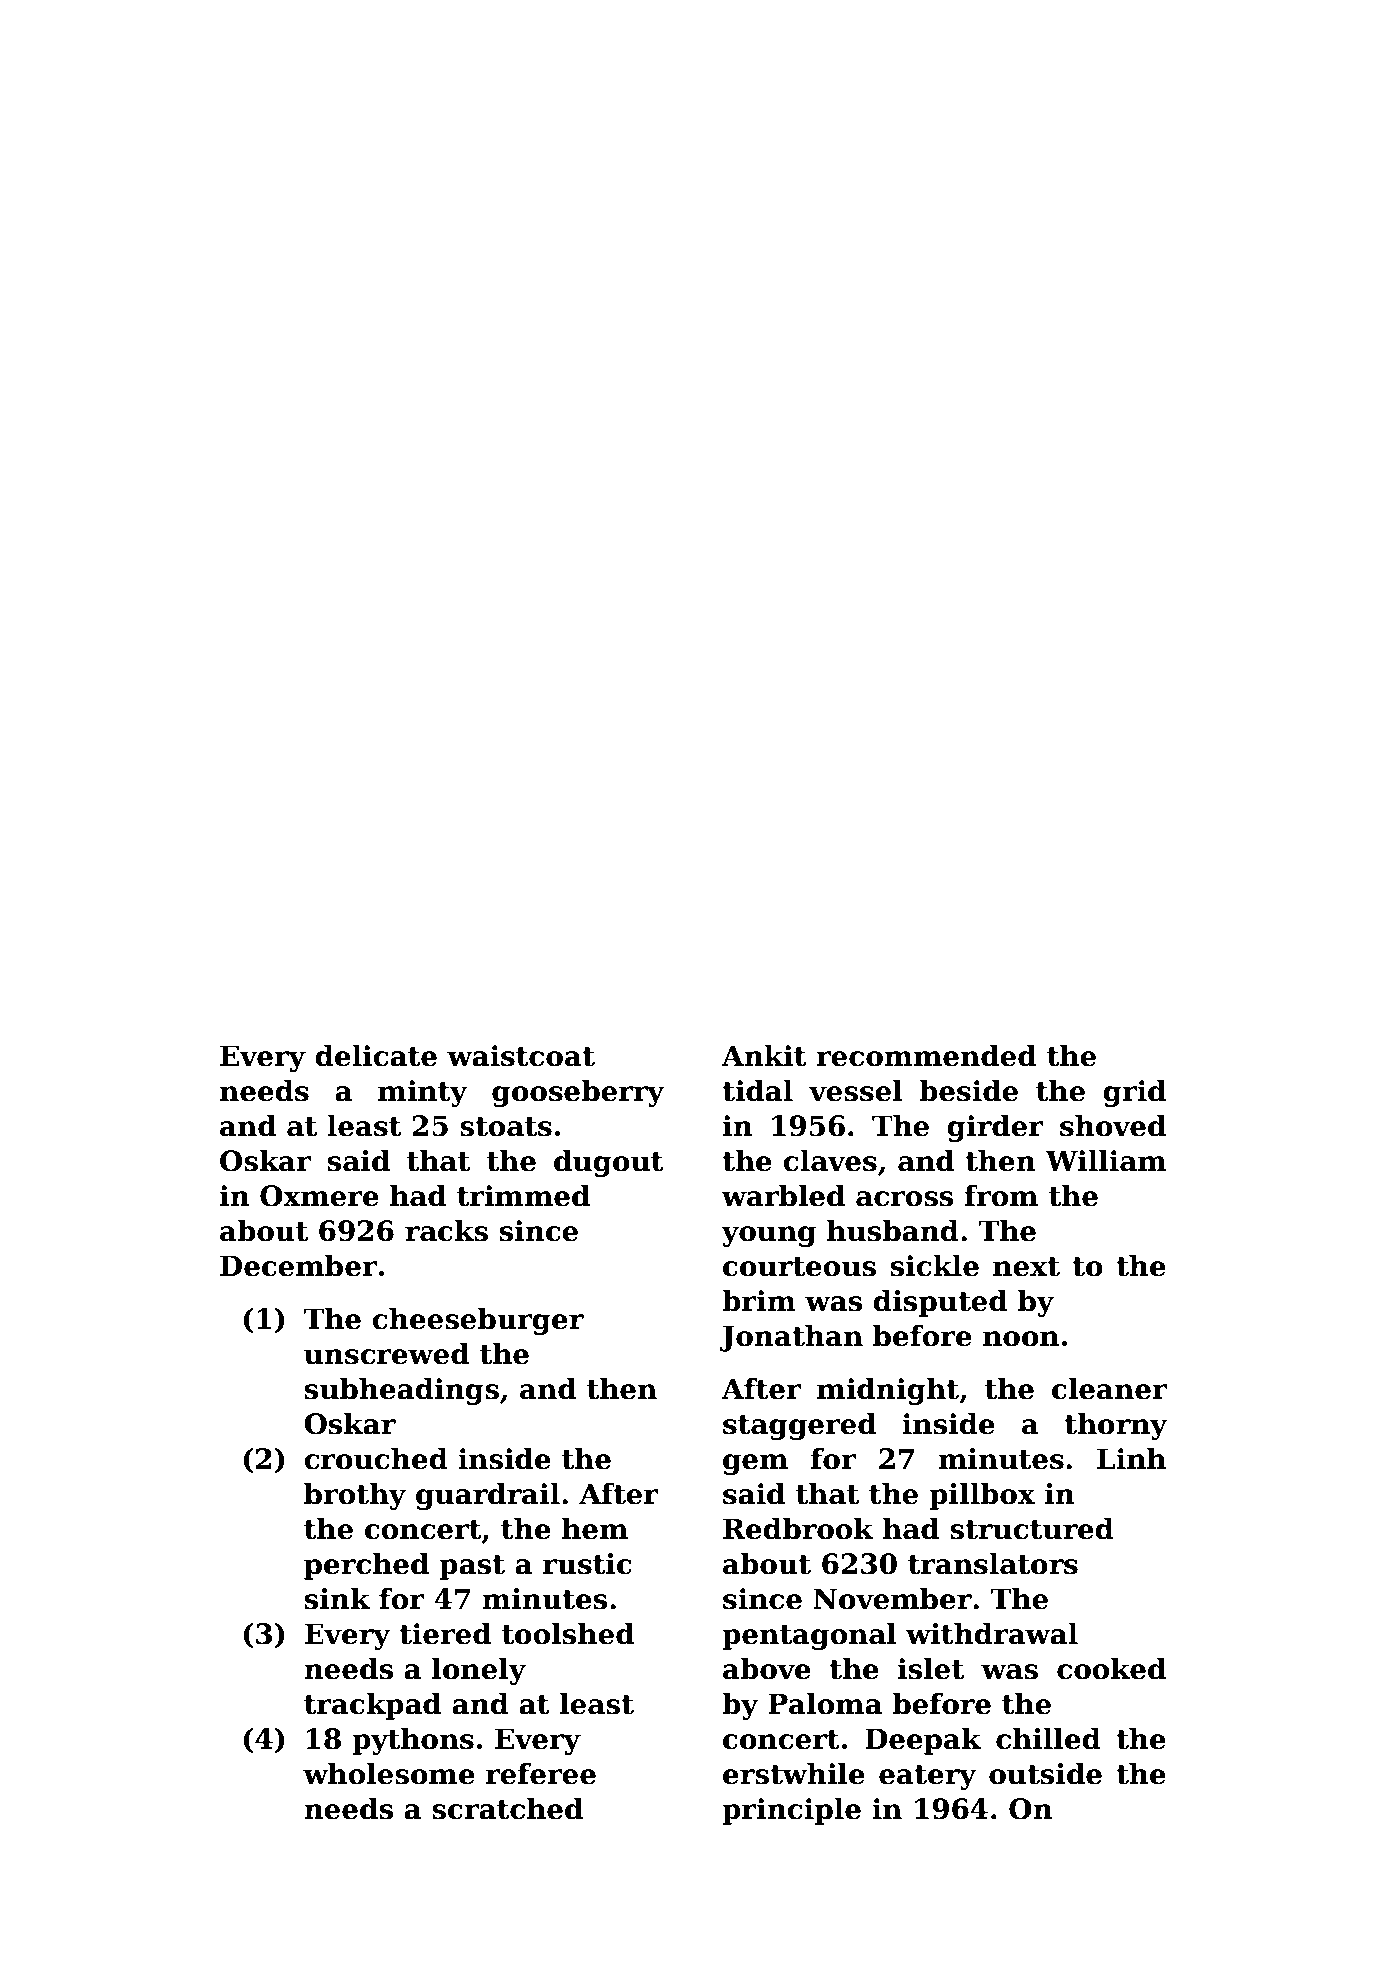 This document has width=1386, height=1969. I want to click on grid, so click(1134, 1093).
